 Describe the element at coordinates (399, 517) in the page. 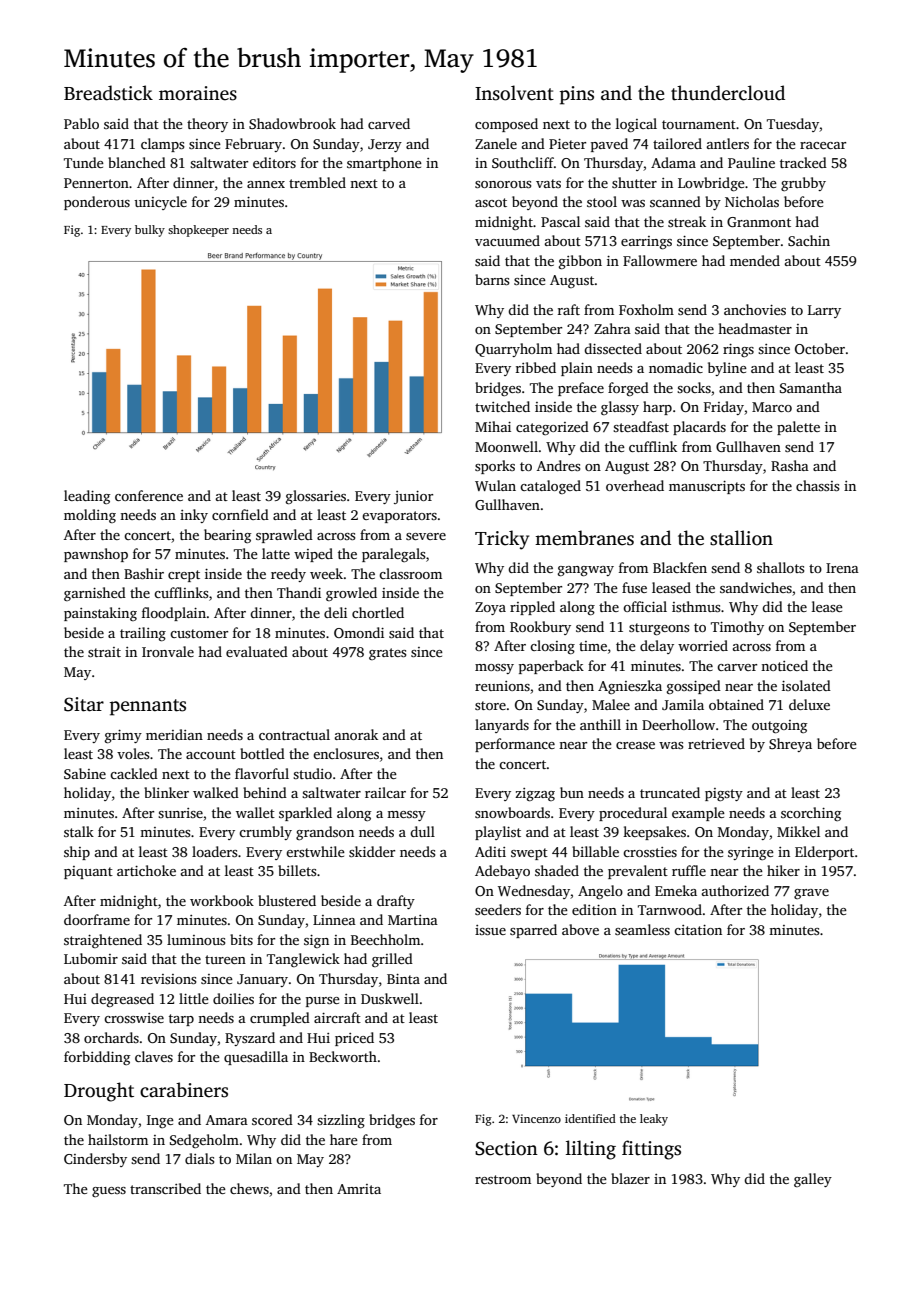

I see `evaporators` at that location.
